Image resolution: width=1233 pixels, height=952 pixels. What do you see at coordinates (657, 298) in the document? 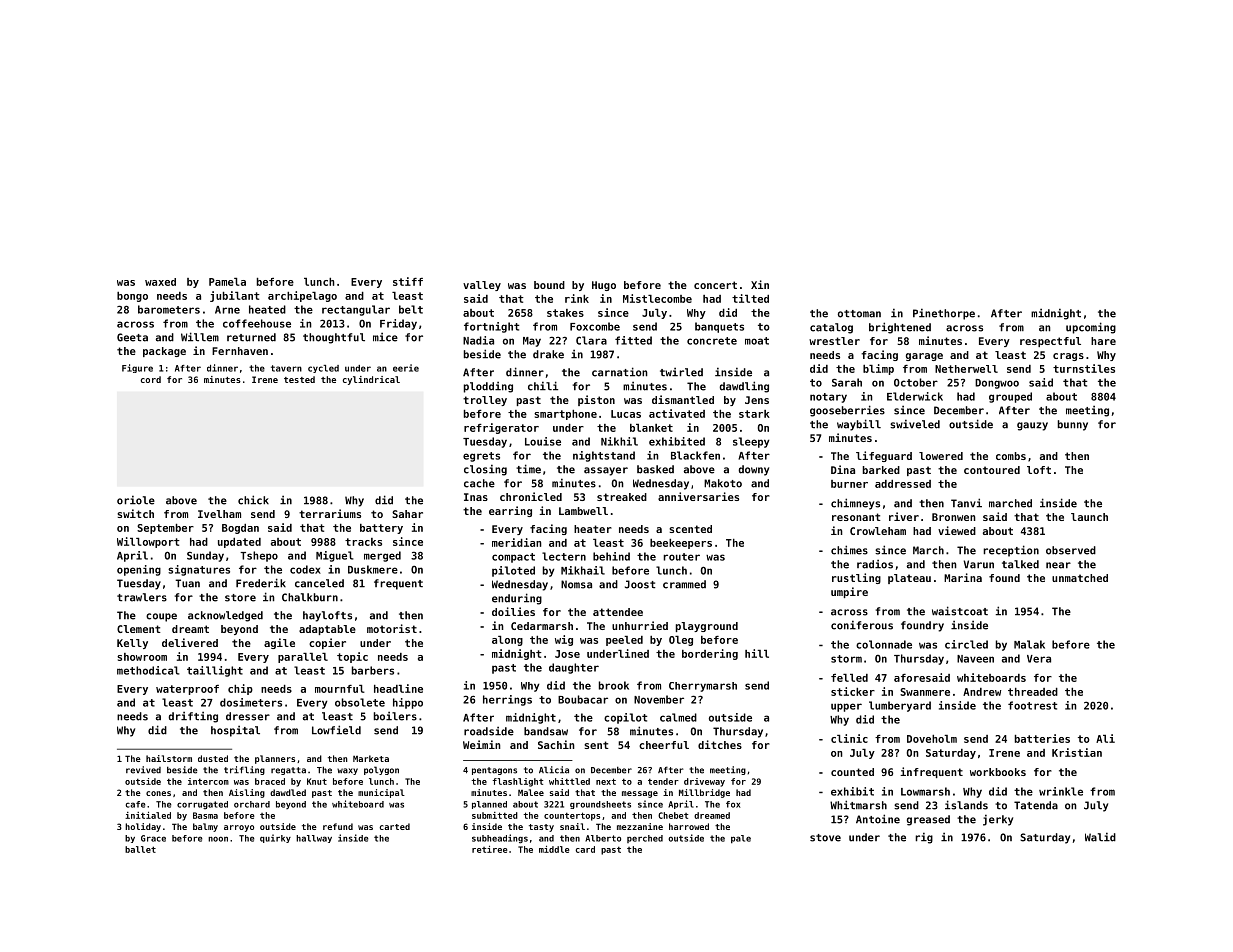
I see `Mistlecombe` at bounding box center [657, 298].
